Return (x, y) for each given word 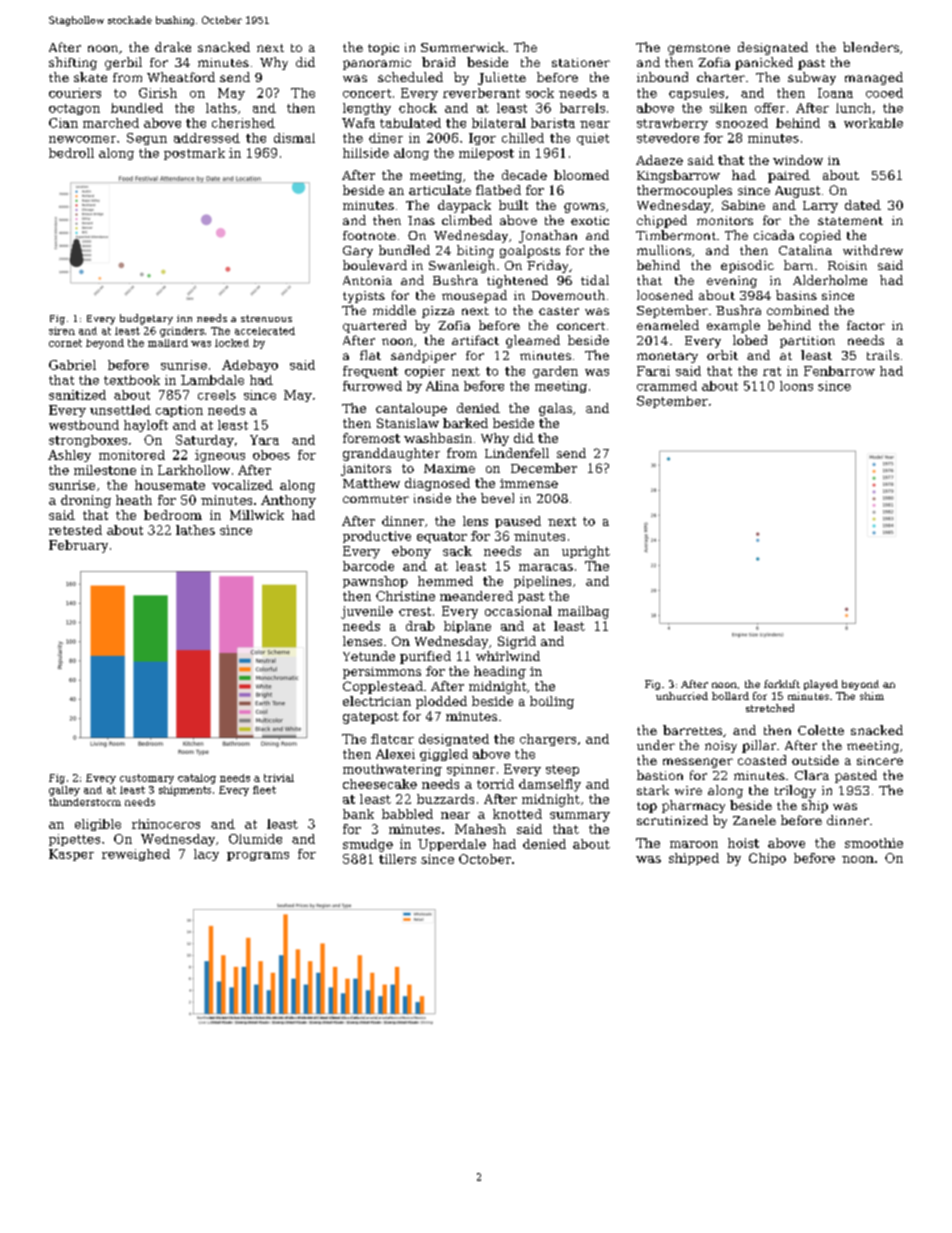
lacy (206, 855)
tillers (397, 859)
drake (173, 47)
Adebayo (250, 366)
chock (418, 108)
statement (850, 221)
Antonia (367, 280)
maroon (694, 844)
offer (770, 108)
